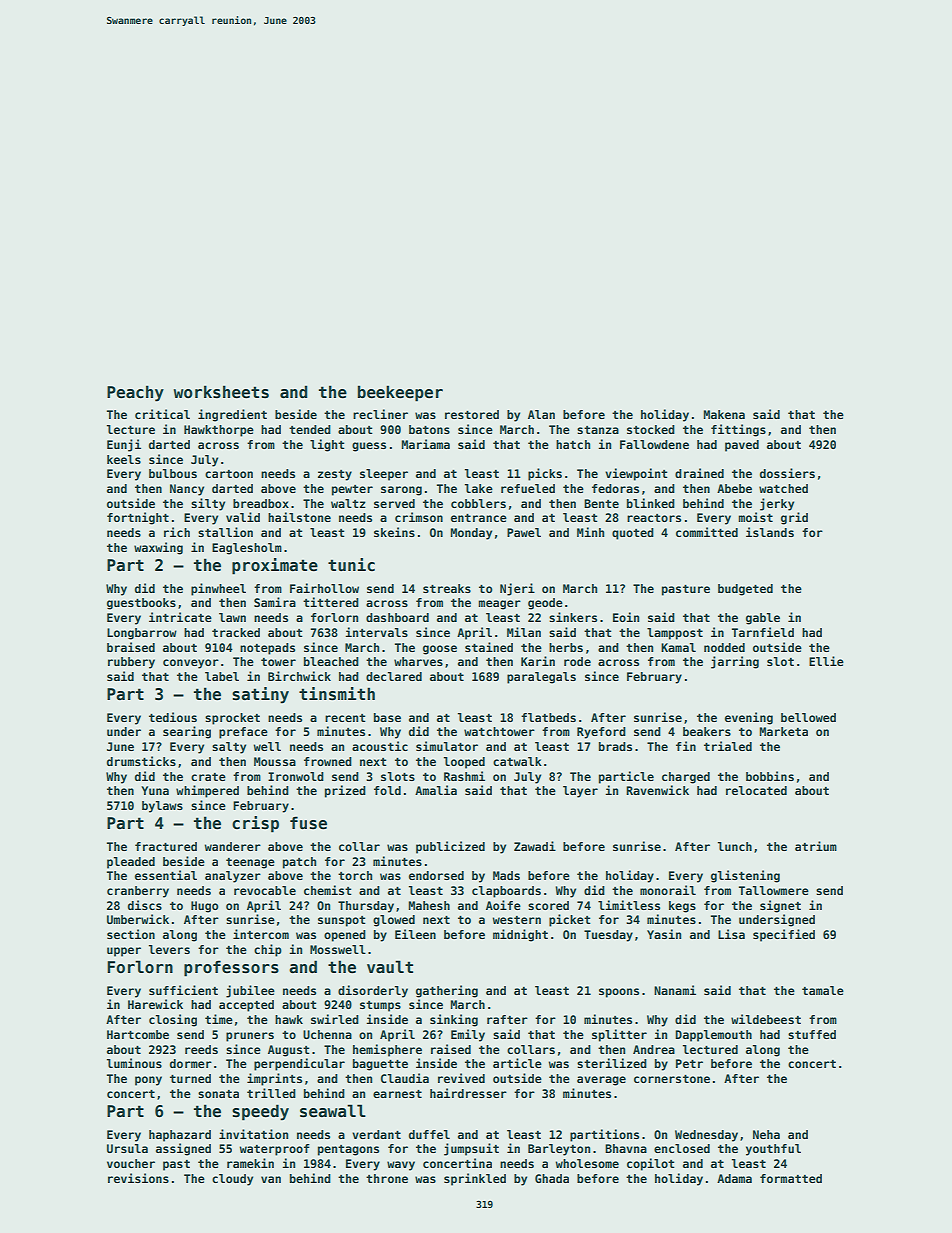  I want to click on bylaws, so click(162, 807).
